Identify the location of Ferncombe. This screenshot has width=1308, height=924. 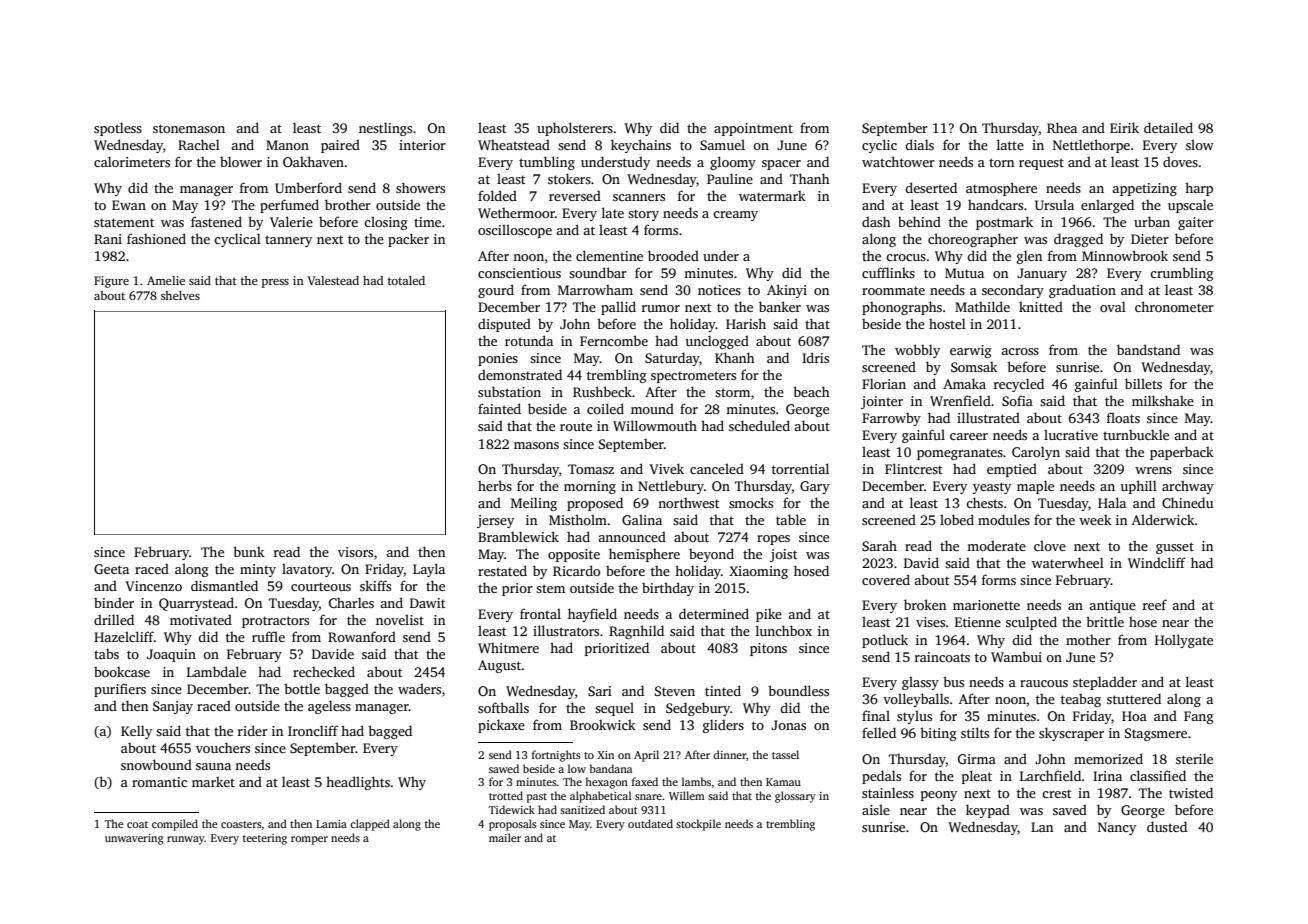
(614, 340).
